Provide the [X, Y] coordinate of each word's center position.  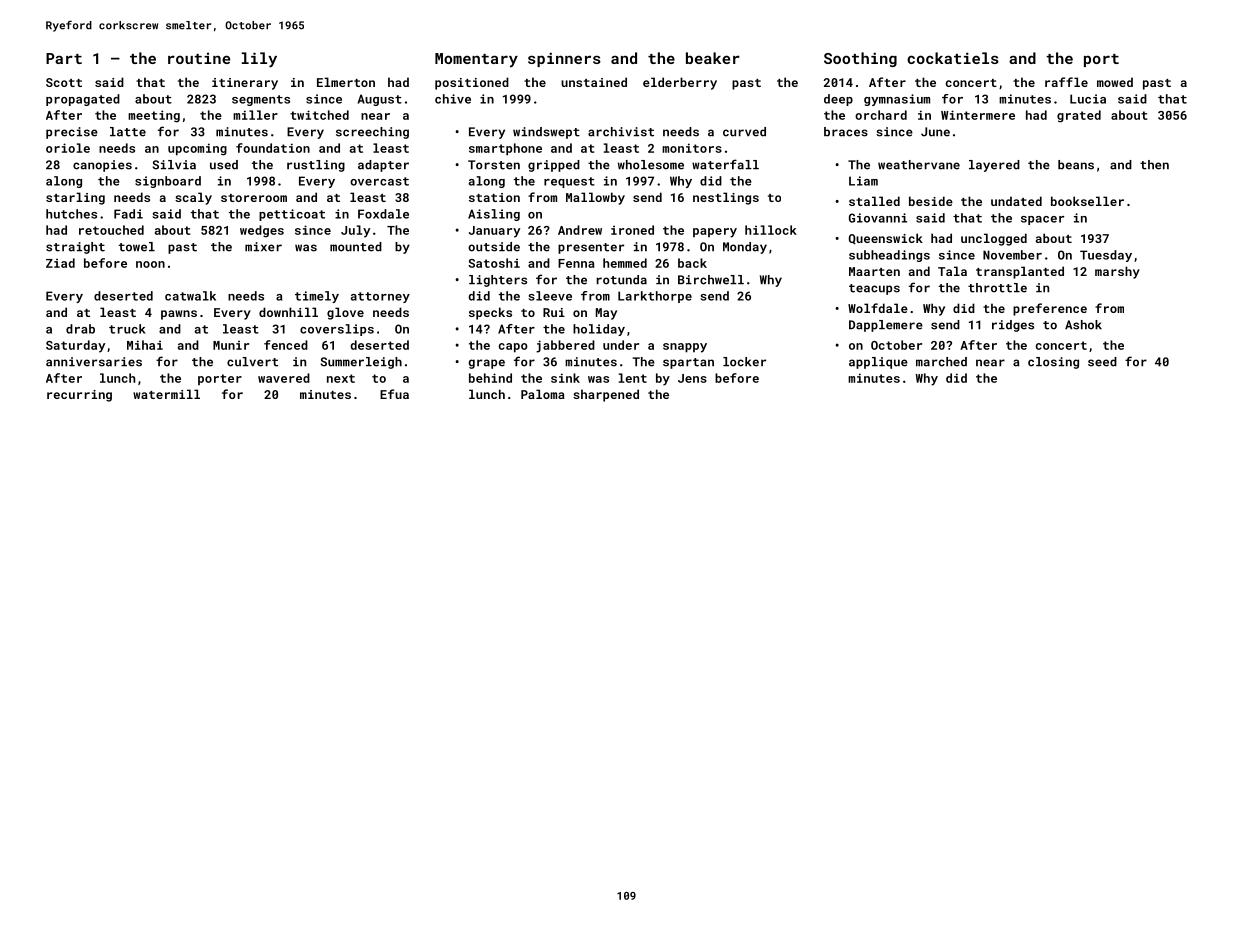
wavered [284, 378]
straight [75, 248]
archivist [621, 132]
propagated [83, 100]
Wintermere [978, 115]
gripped [554, 166]
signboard [168, 182]
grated [1079, 116]
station [494, 197]
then [1154, 165]
